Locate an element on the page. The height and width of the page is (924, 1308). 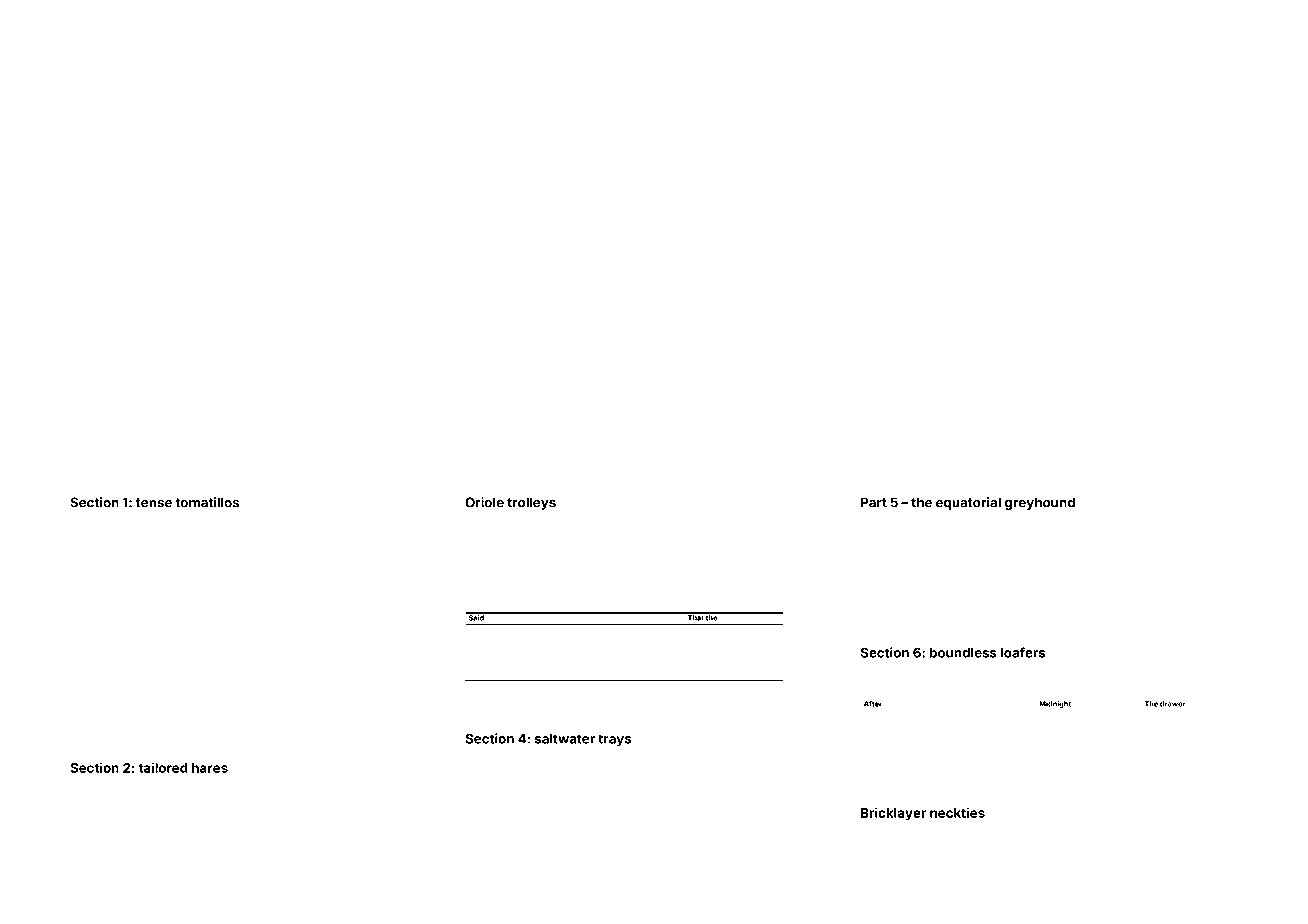
behind is located at coordinates (580, 524).
